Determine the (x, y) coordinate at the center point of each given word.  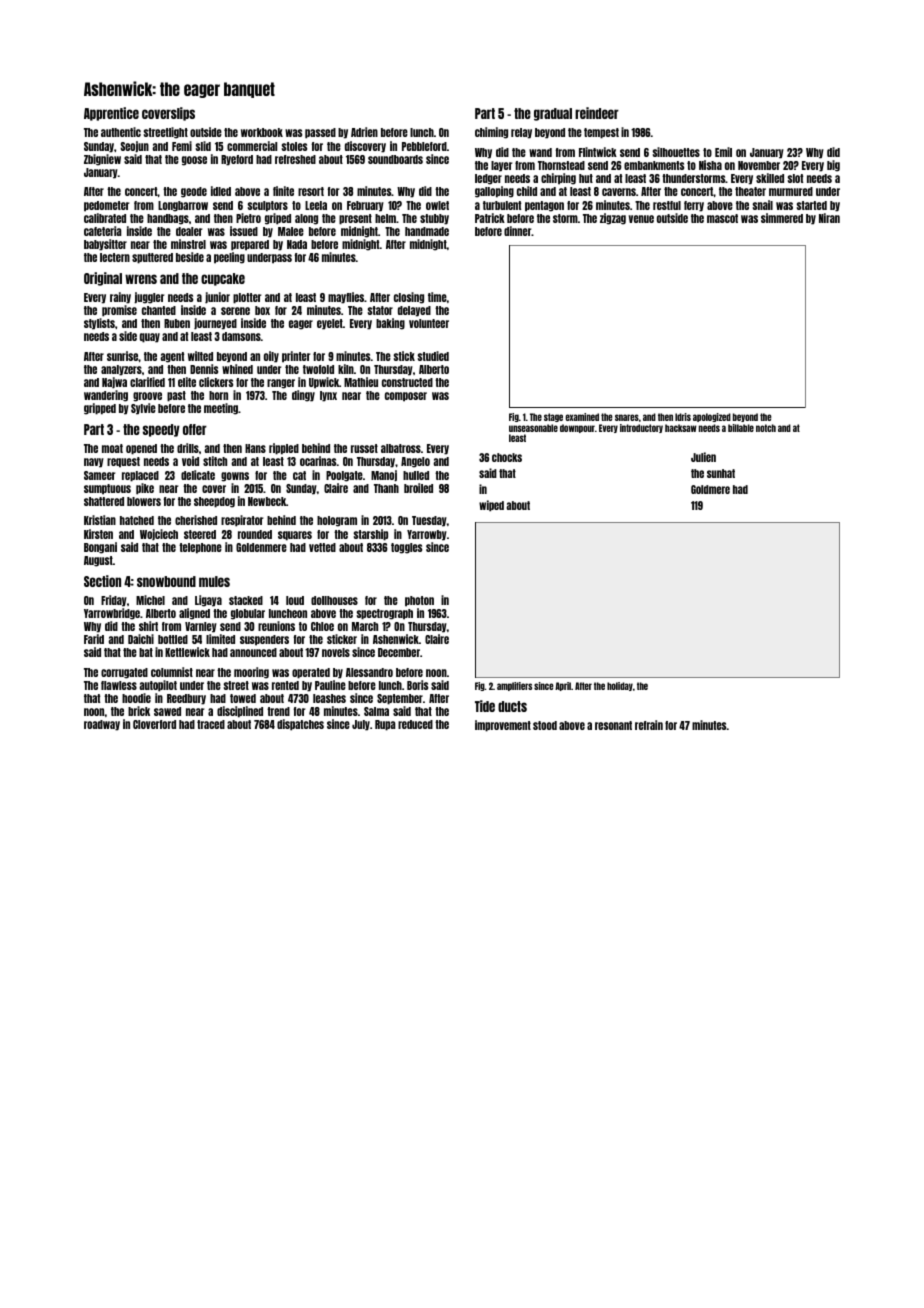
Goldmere (710, 489)
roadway (102, 725)
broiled (418, 488)
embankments (654, 165)
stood (545, 725)
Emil (723, 152)
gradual (553, 114)
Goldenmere (261, 547)
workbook (262, 132)
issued (244, 231)
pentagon (544, 206)
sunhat (721, 473)
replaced (140, 476)
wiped (491, 506)
